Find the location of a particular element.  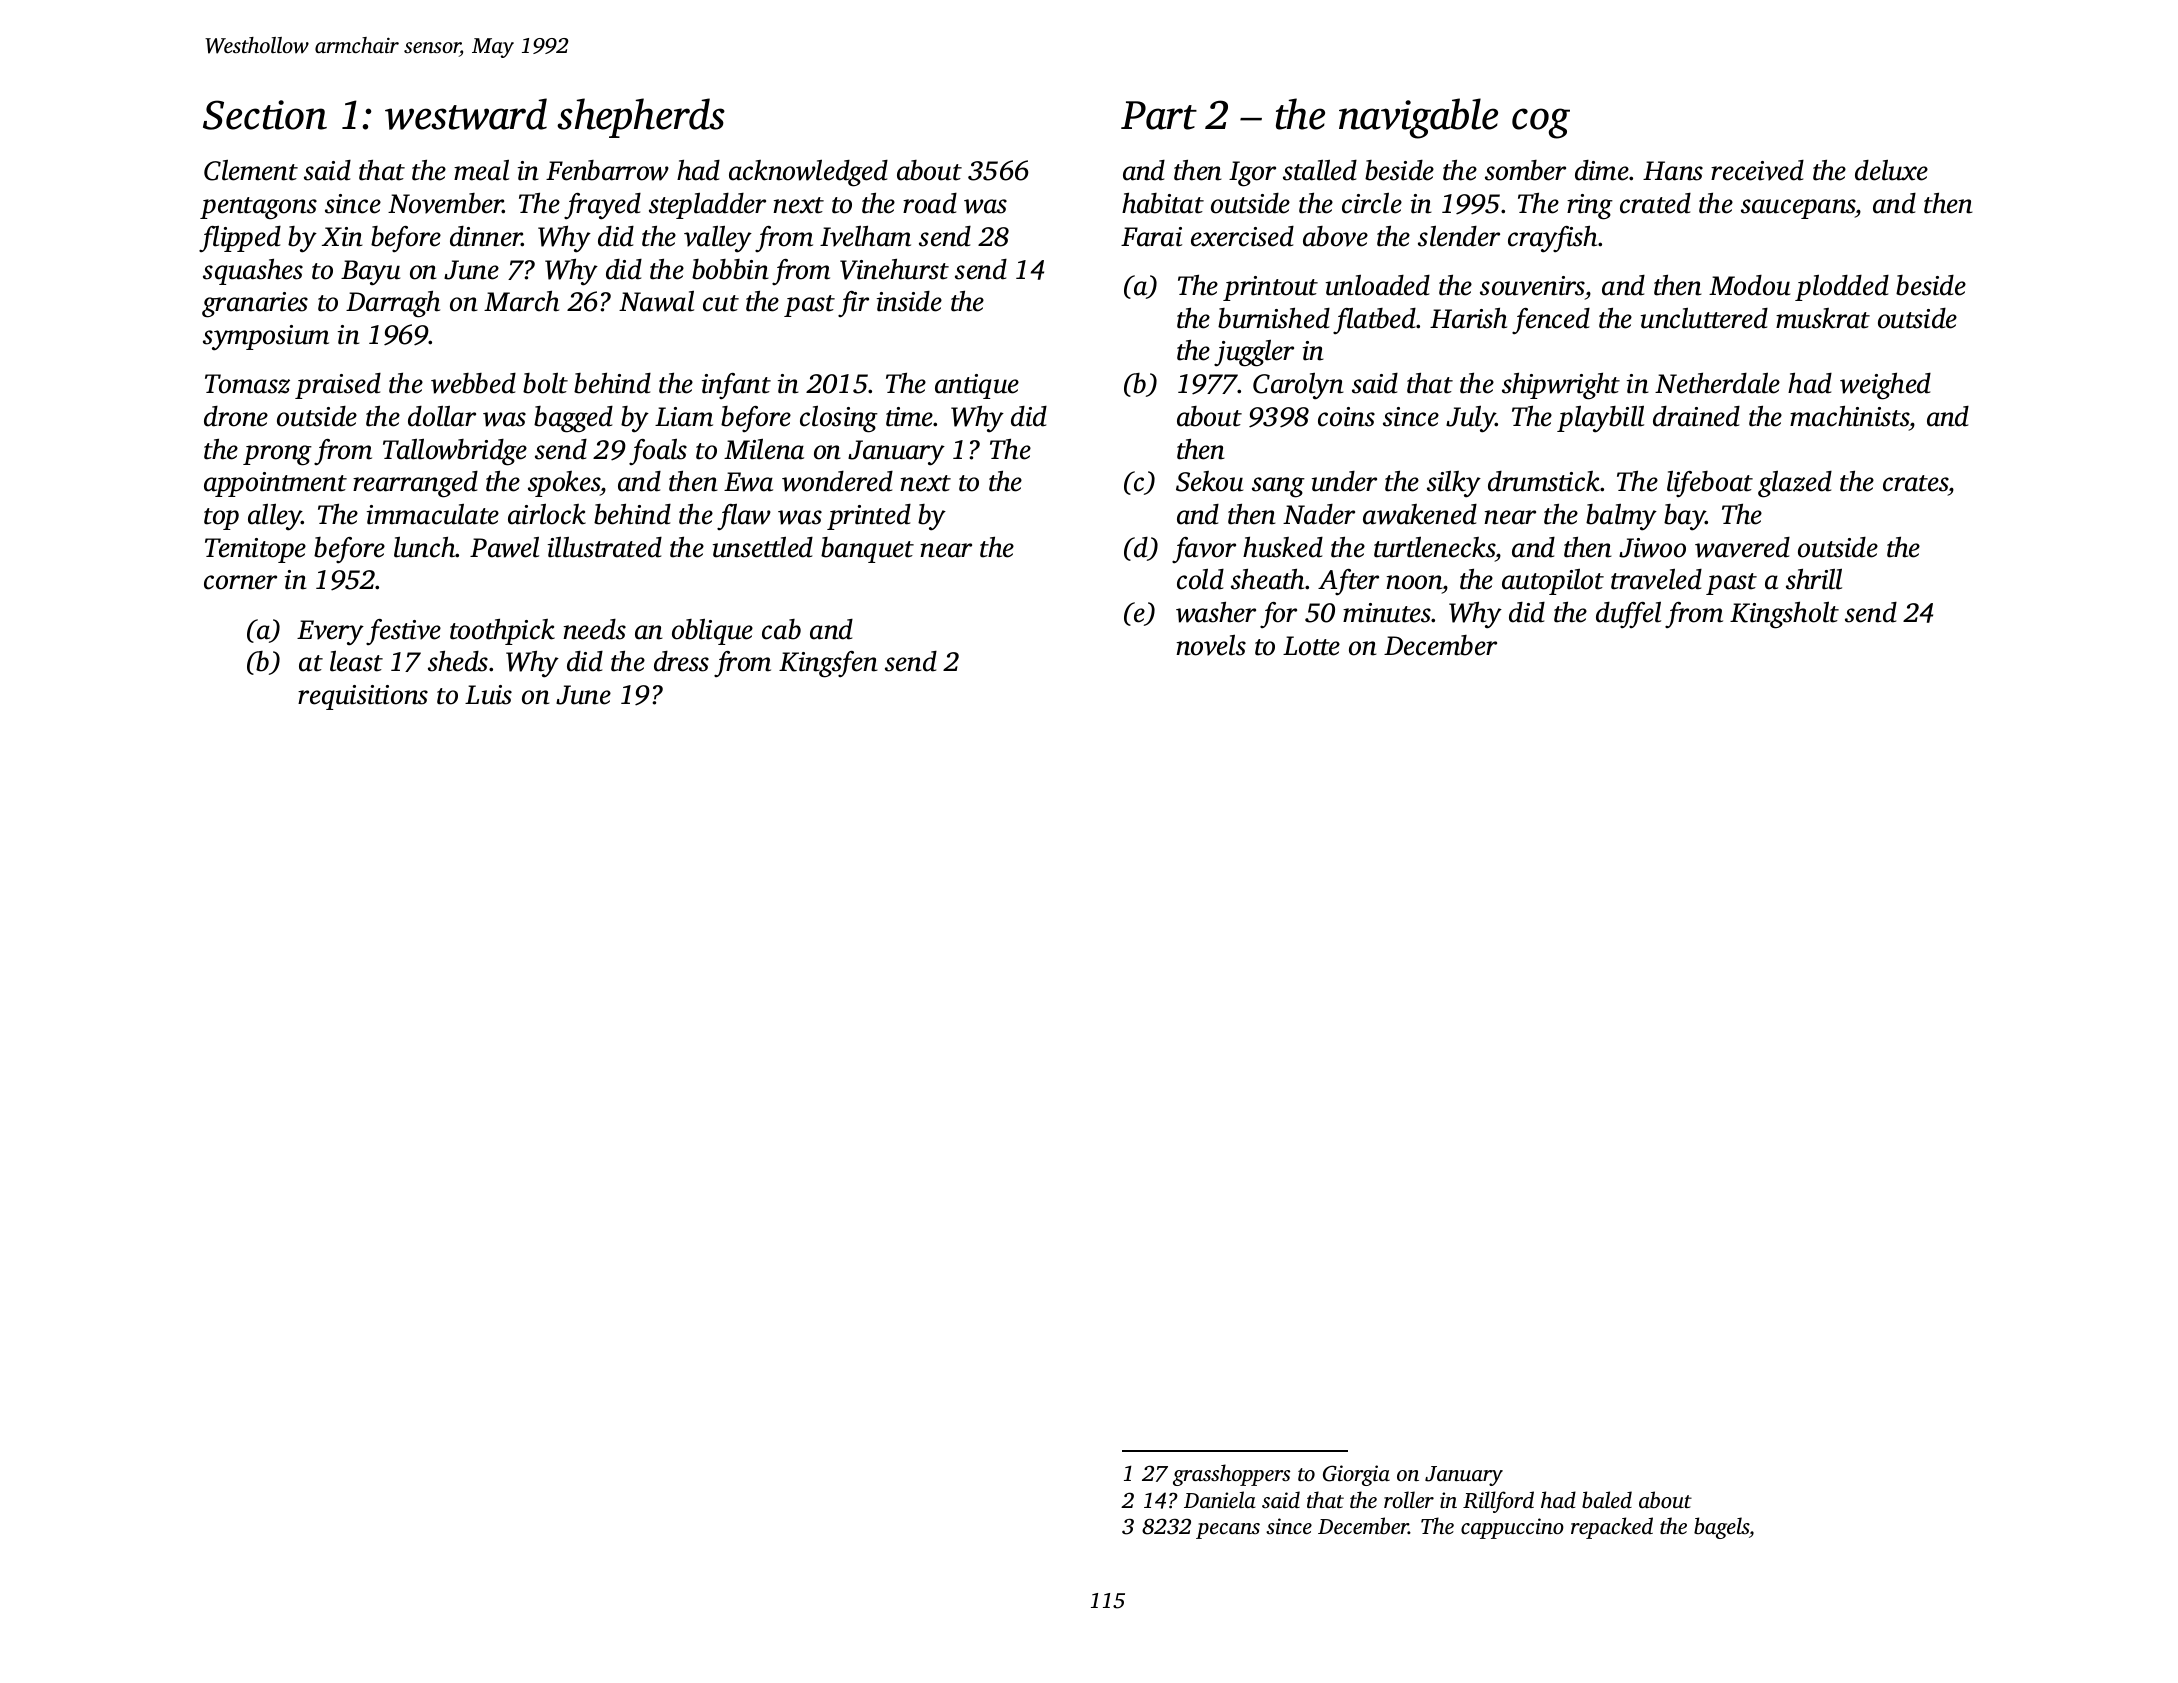

Daniela is located at coordinates (1220, 1499).
